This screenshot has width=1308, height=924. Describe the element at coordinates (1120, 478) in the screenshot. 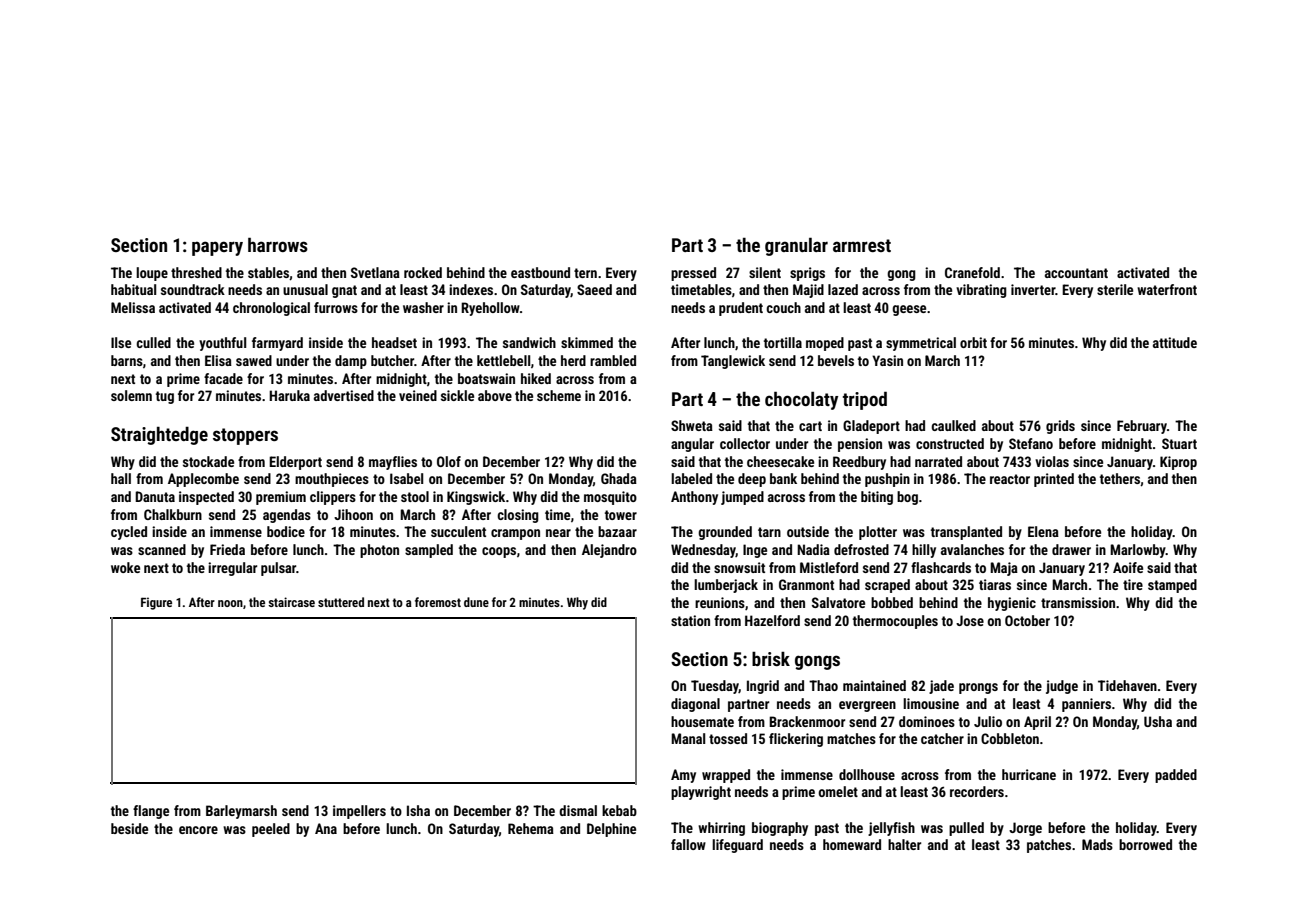

I see `tethers` at that location.
